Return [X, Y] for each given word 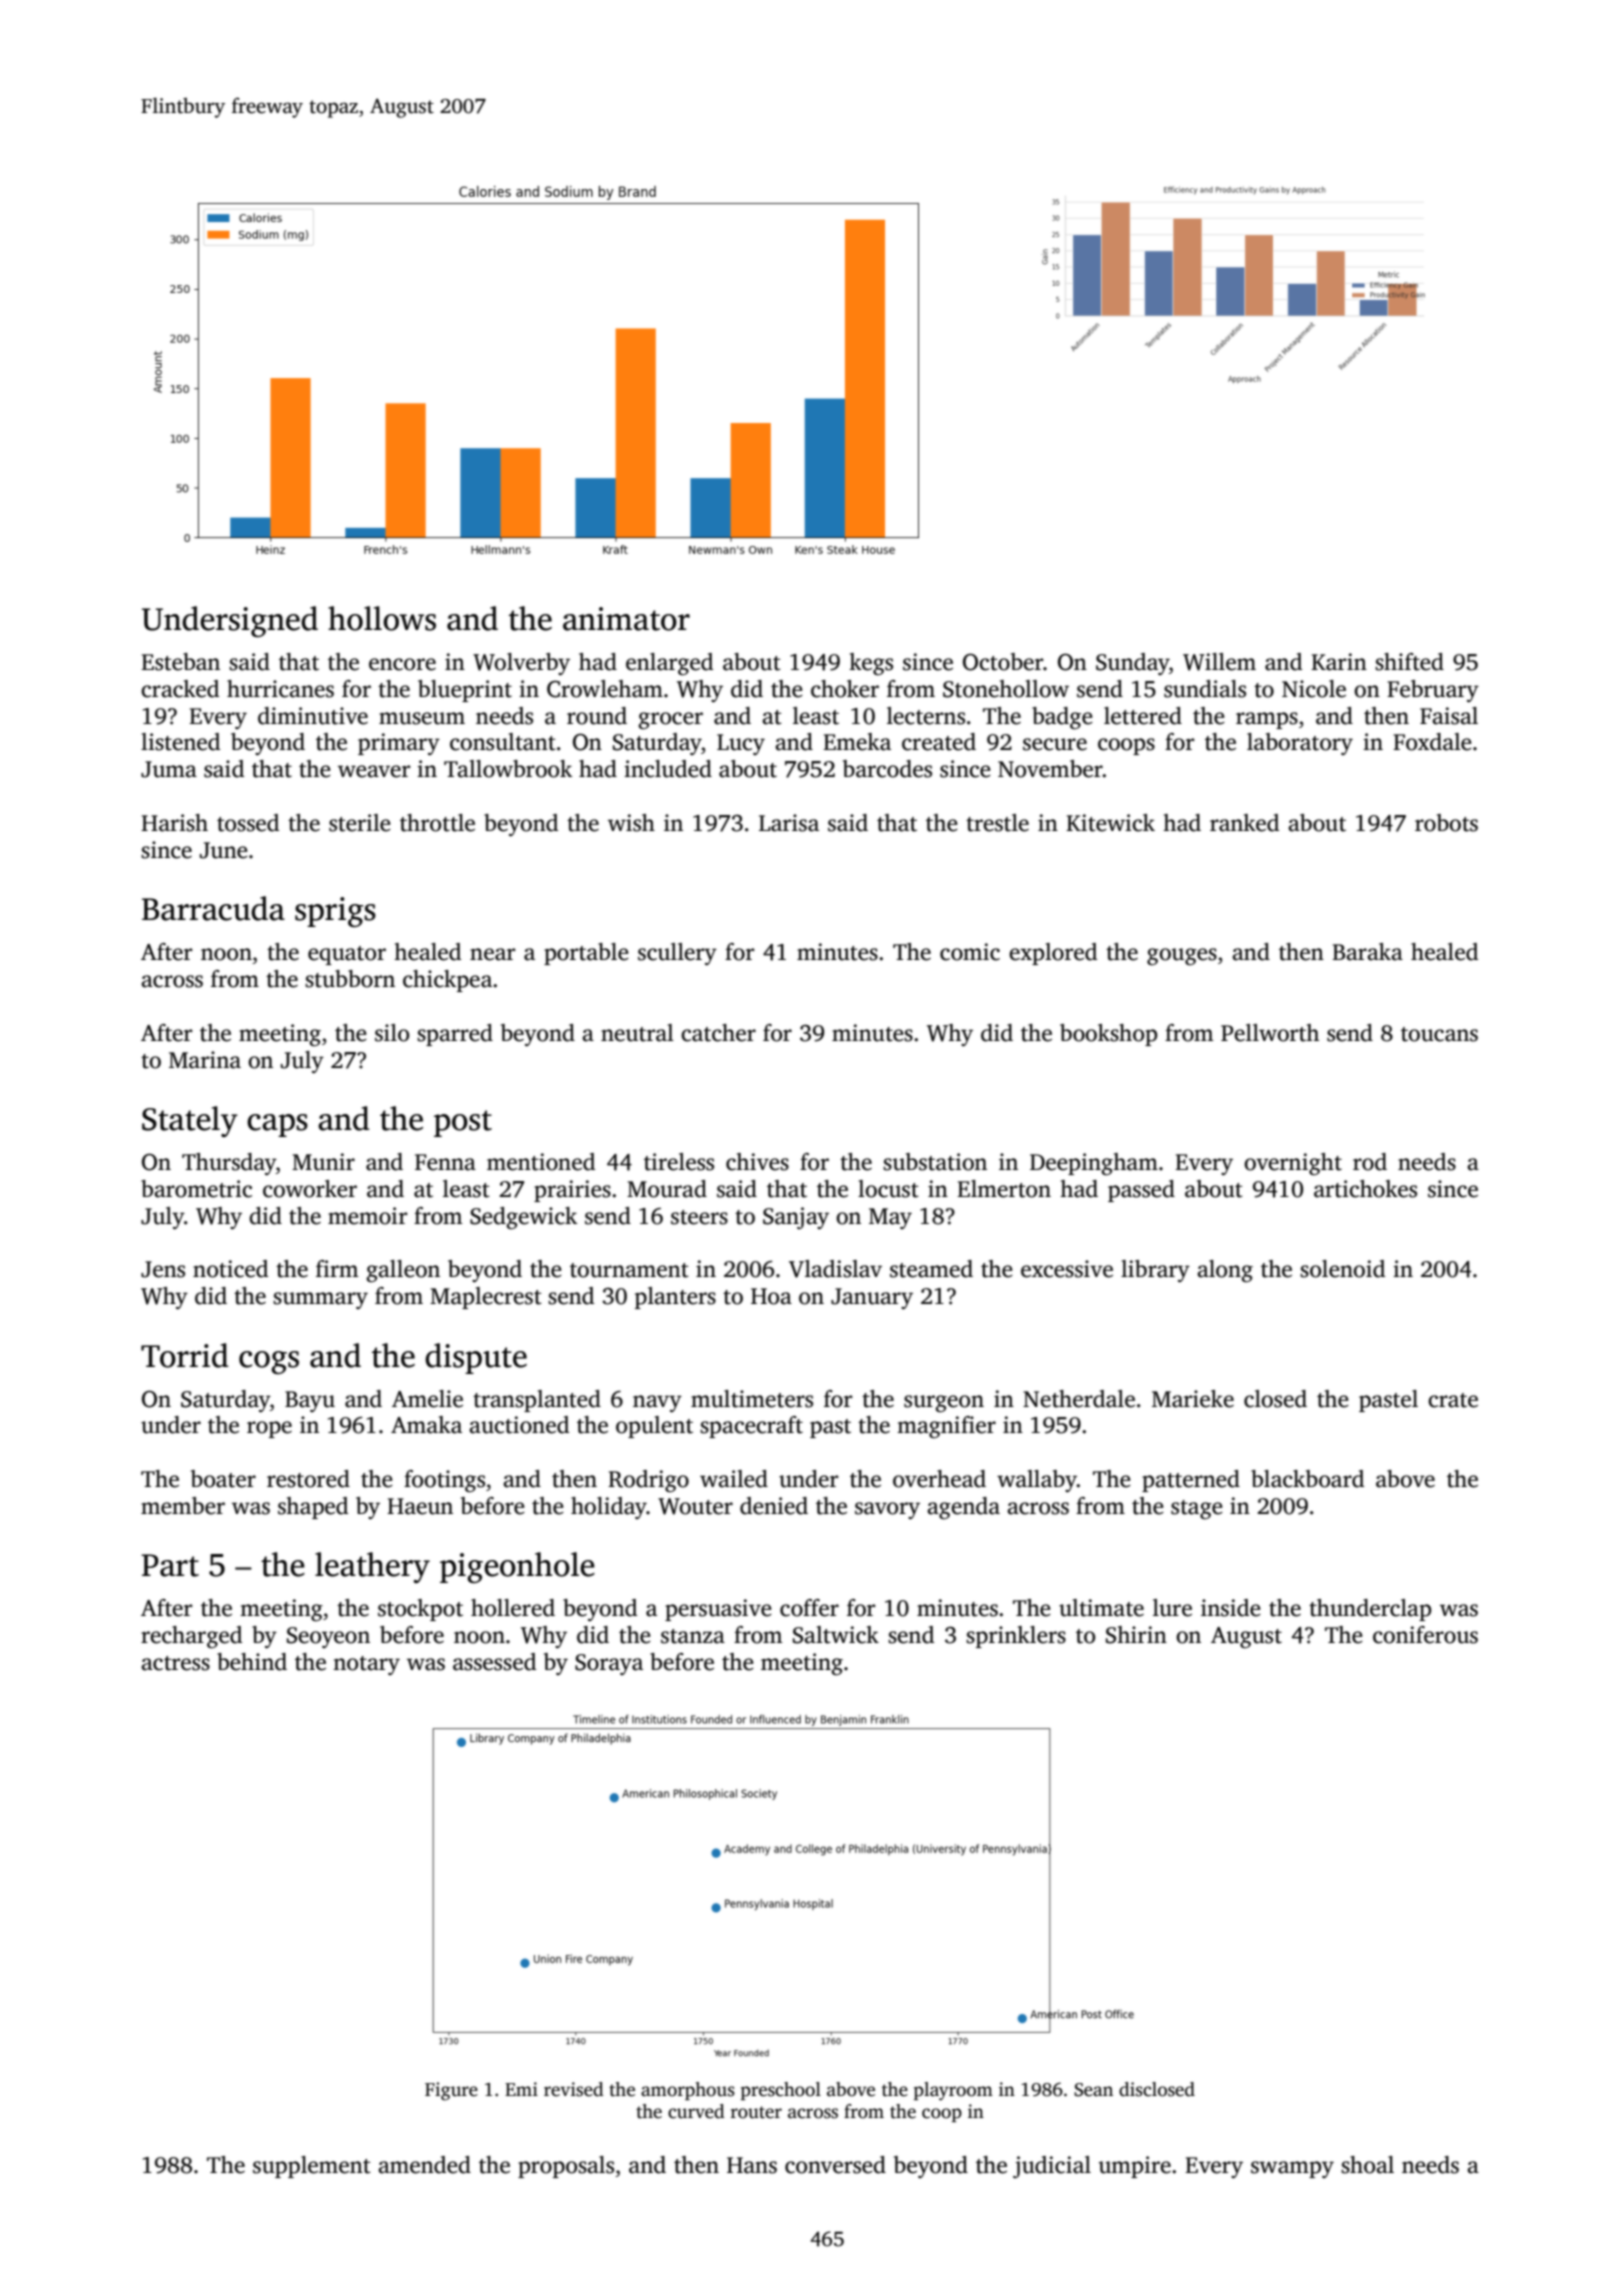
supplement [312, 2167]
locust [888, 1189]
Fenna [445, 1162]
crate [1453, 1400]
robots [1446, 823]
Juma [169, 769]
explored [1053, 954]
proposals [566, 2167]
